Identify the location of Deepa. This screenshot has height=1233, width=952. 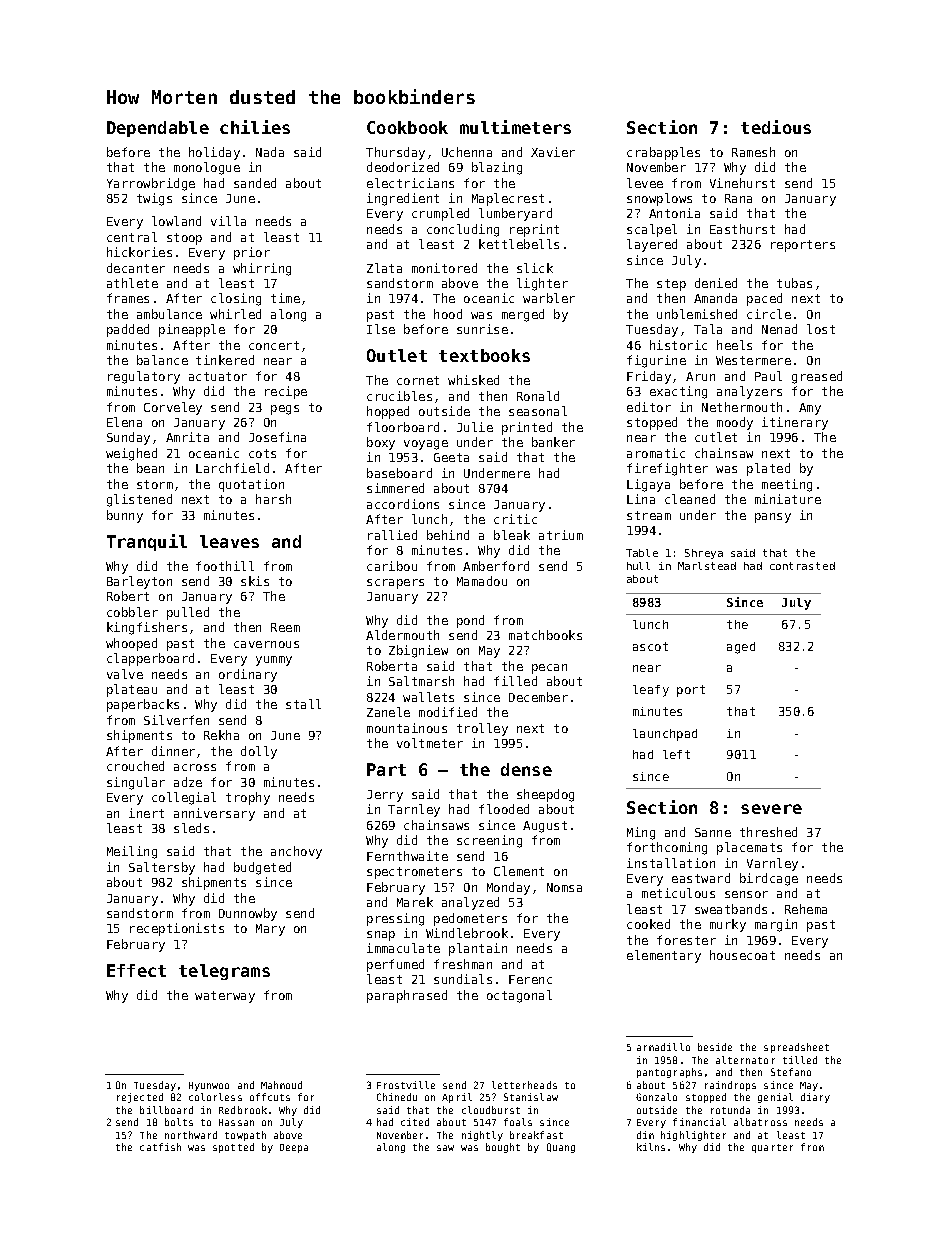
(294, 1148).
